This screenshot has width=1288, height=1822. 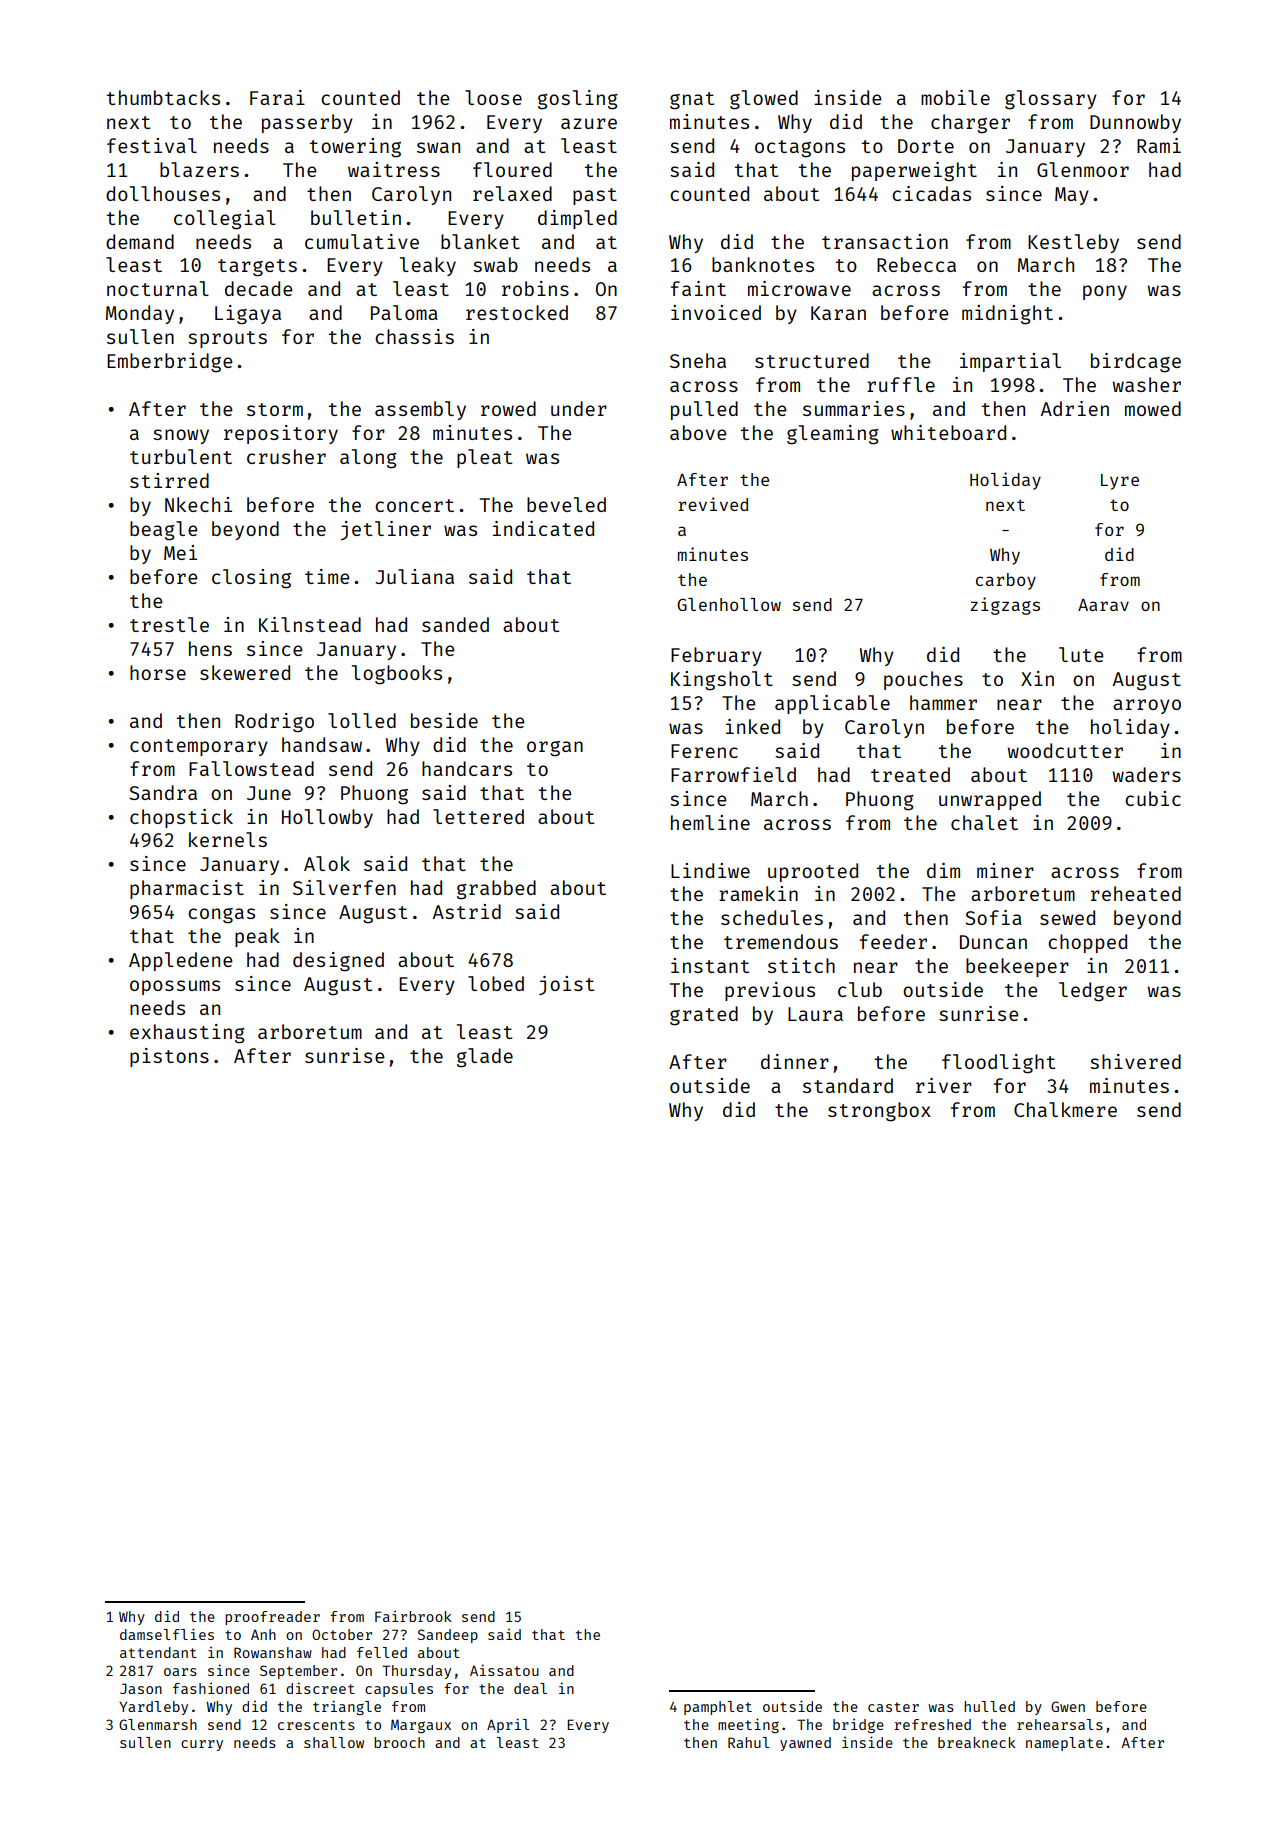 What do you see at coordinates (1136, 893) in the screenshot?
I see `reheated` at bounding box center [1136, 893].
